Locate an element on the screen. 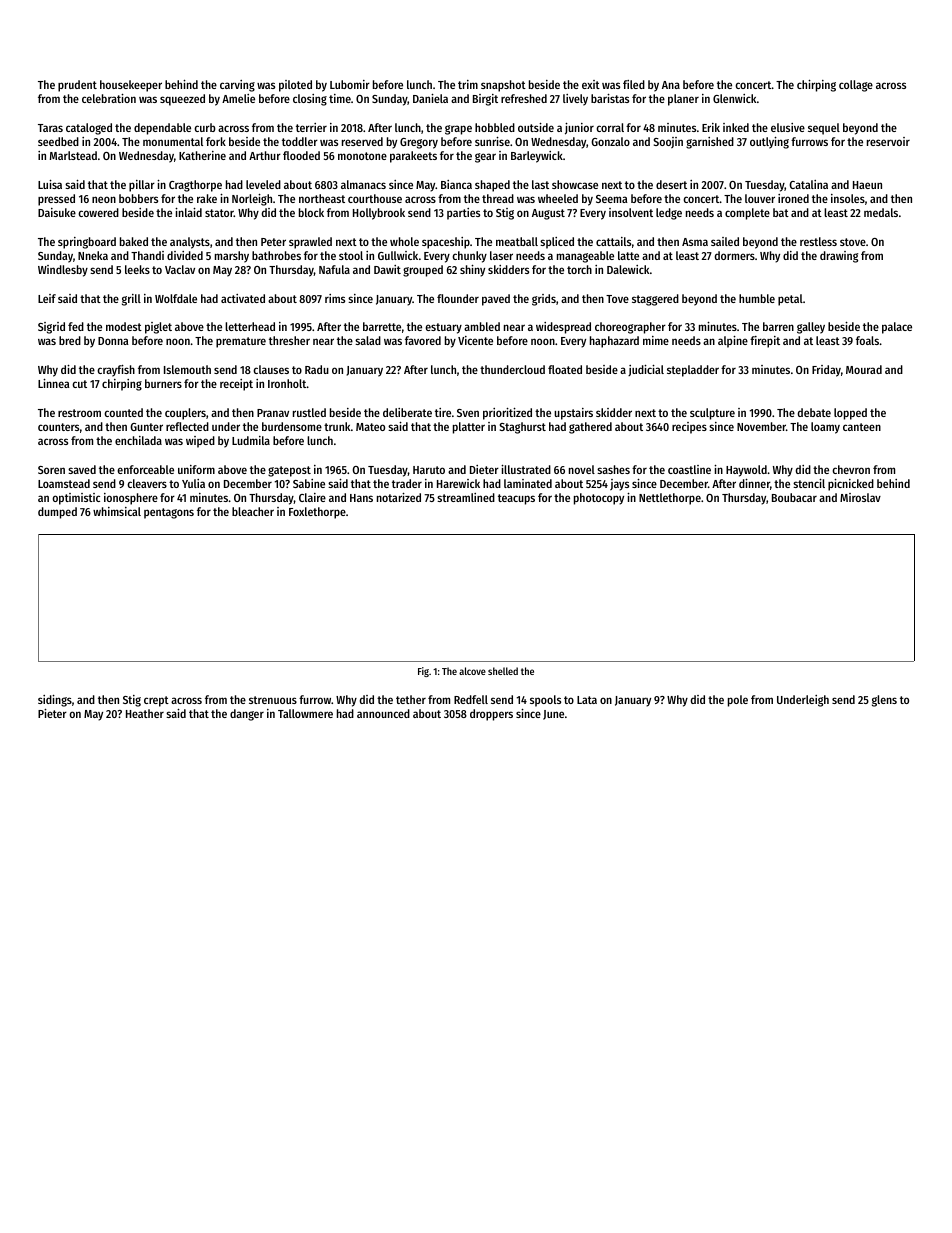 The width and height of the screenshot is (952, 1233). widespread is located at coordinates (563, 328).
